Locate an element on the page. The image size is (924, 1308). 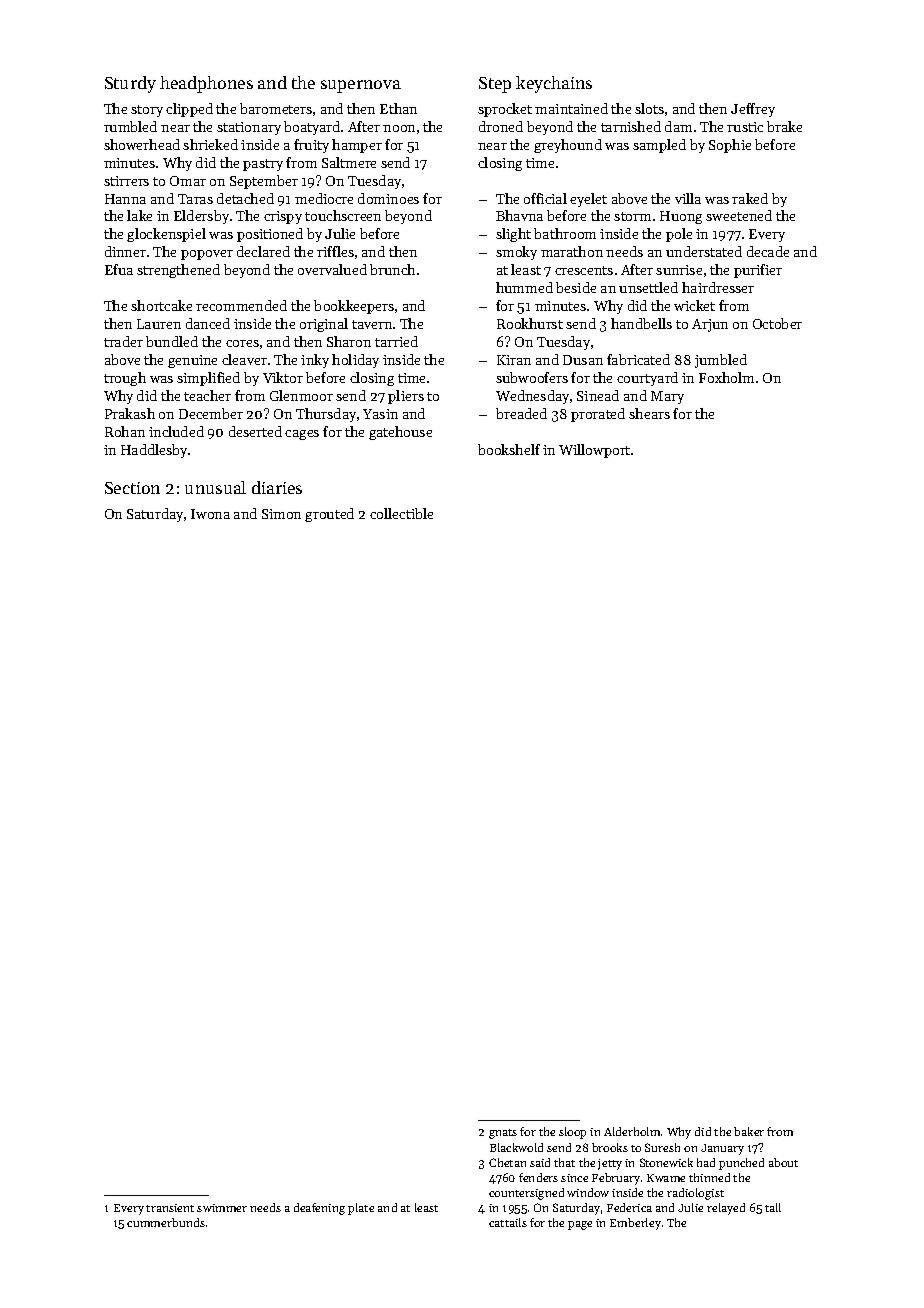
gatehouse is located at coordinates (400, 433).
